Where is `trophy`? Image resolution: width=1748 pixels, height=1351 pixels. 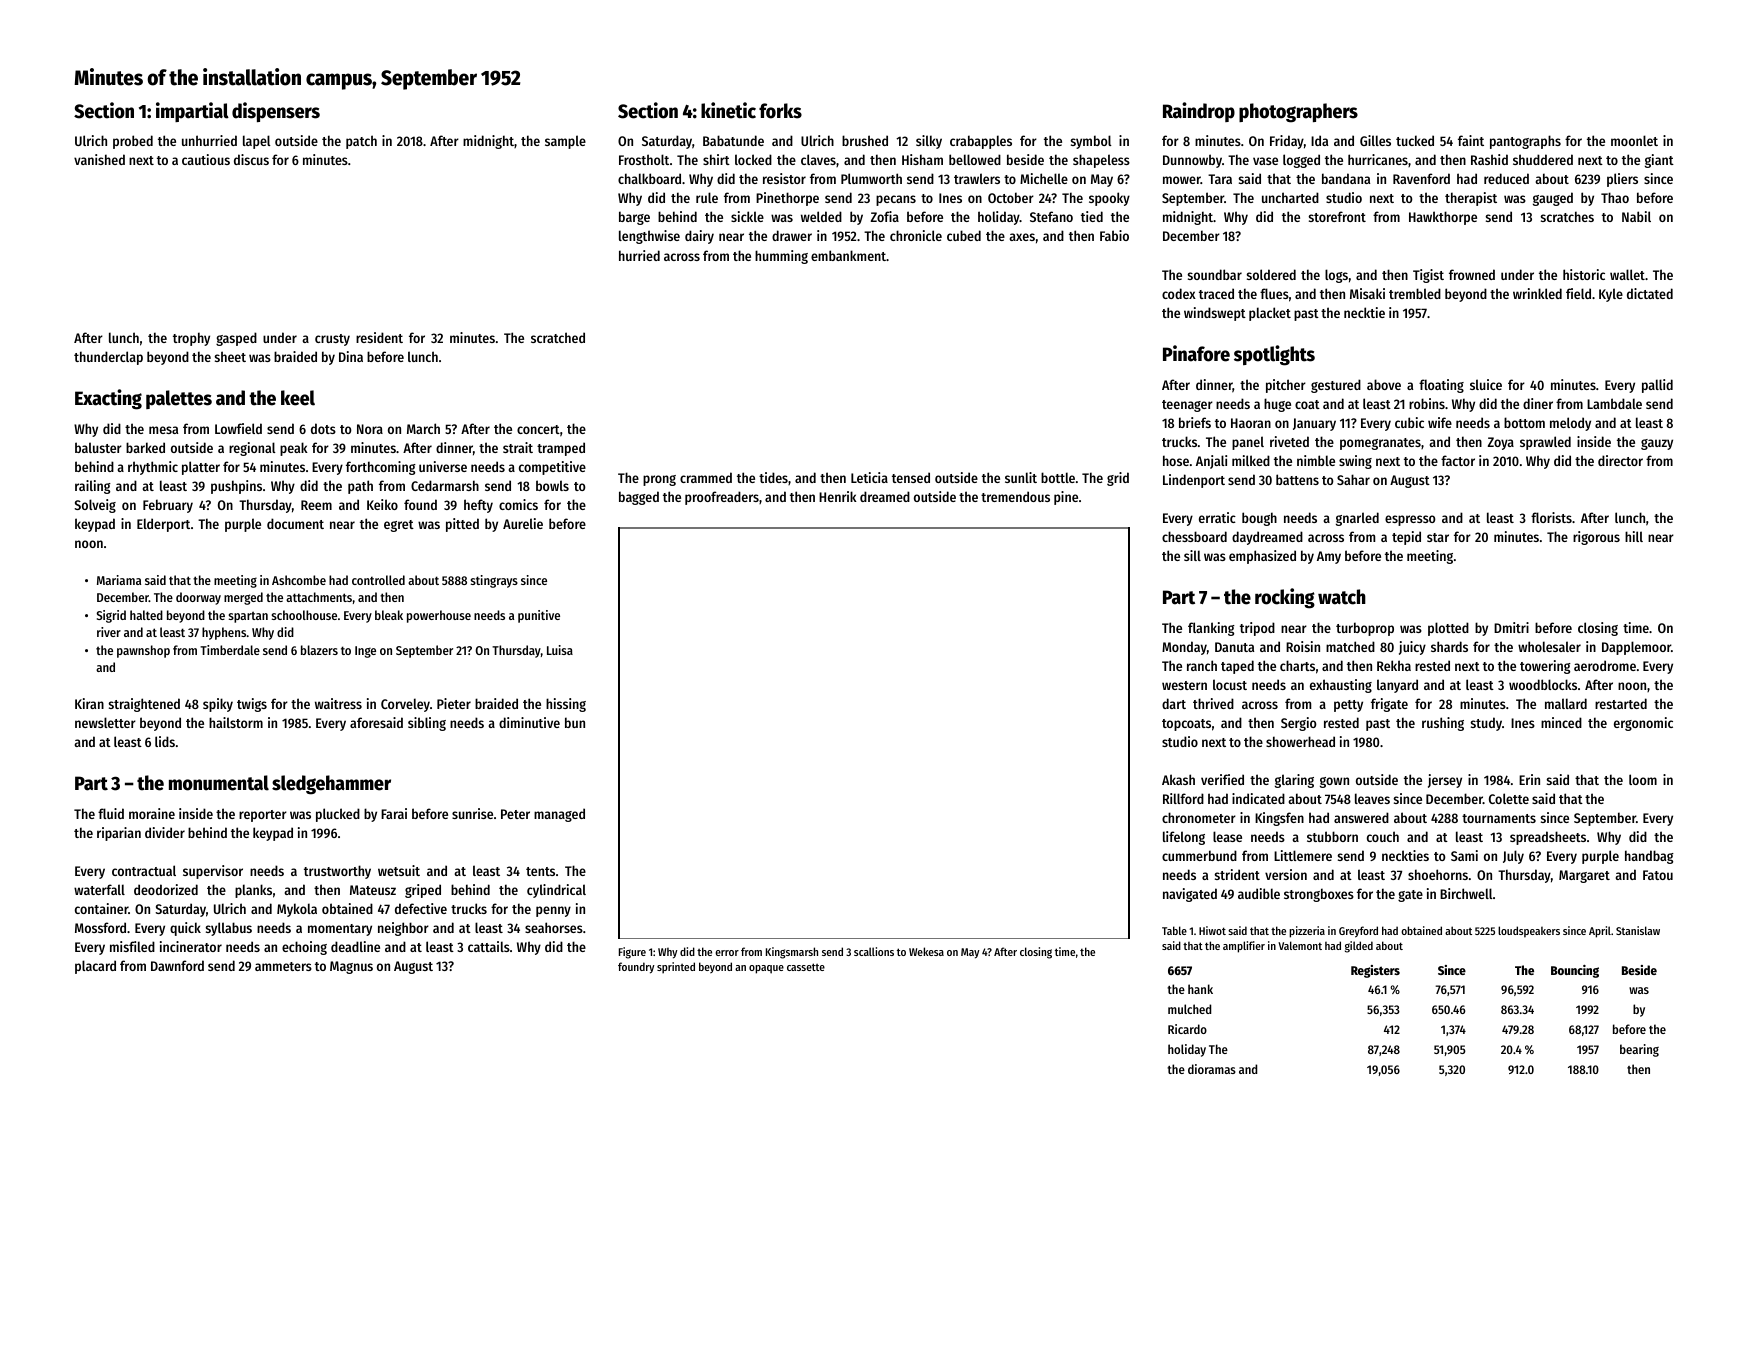
trophy is located at coordinates (191, 339).
